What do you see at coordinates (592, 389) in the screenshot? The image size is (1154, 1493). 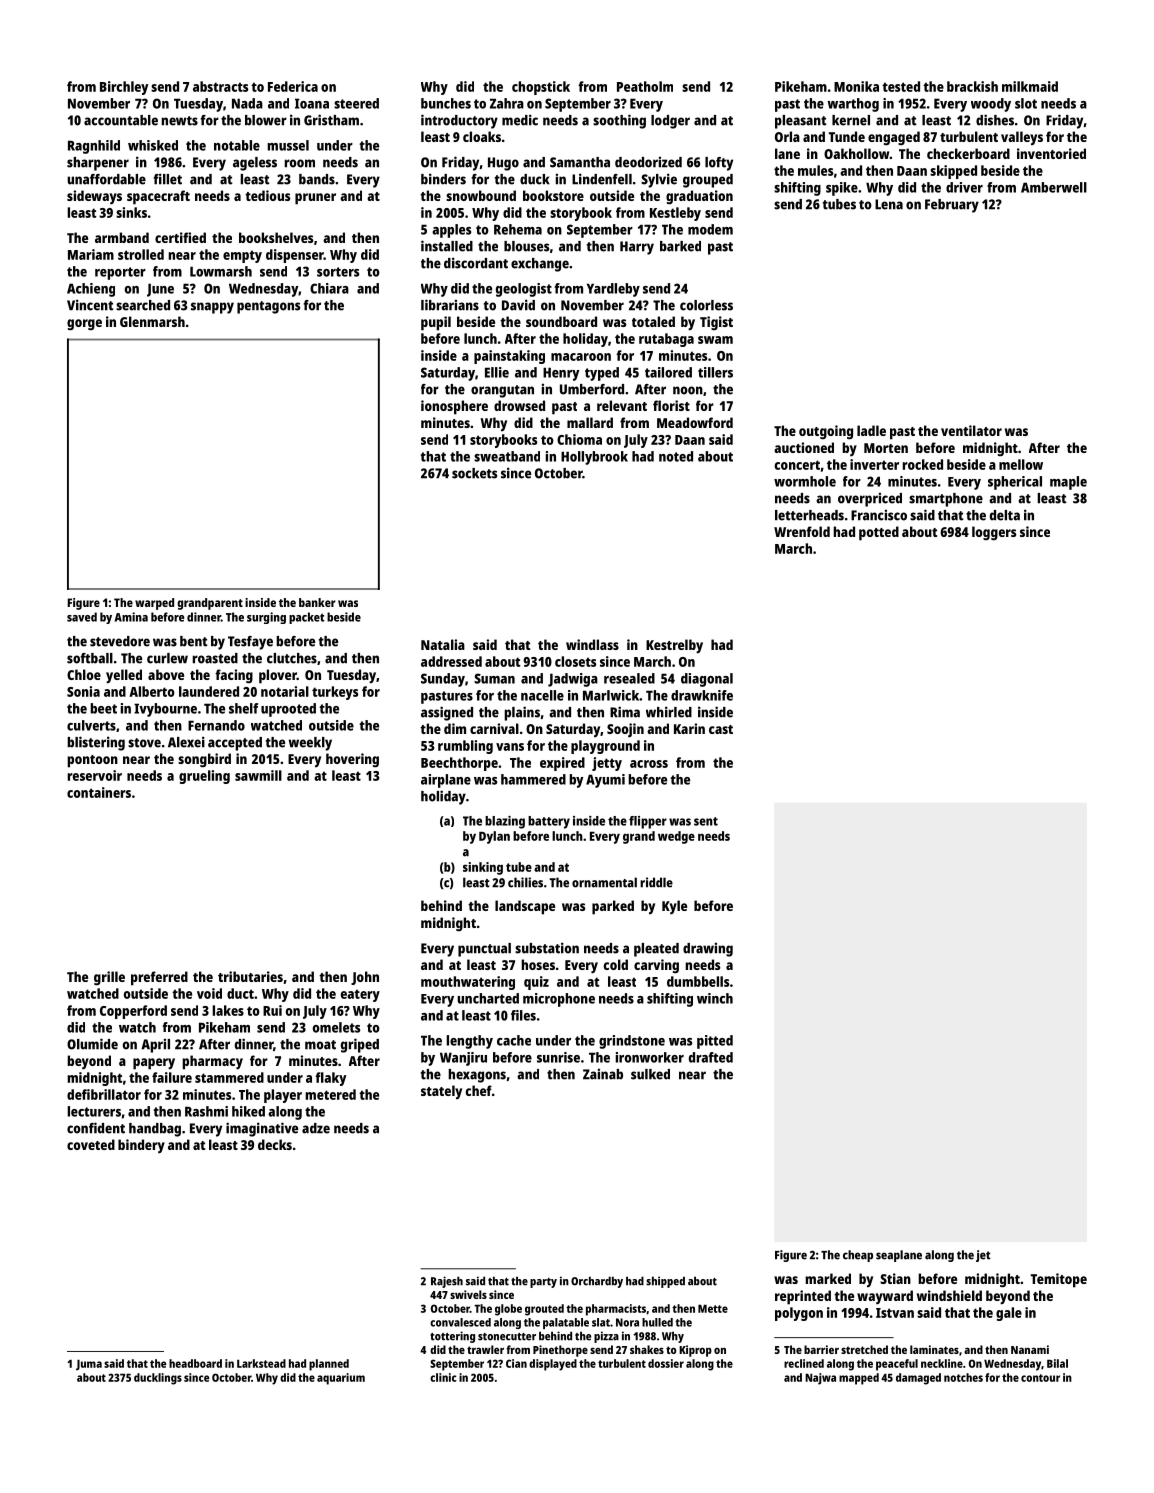 I see `Umberford` at bounding box center [592, 389].
